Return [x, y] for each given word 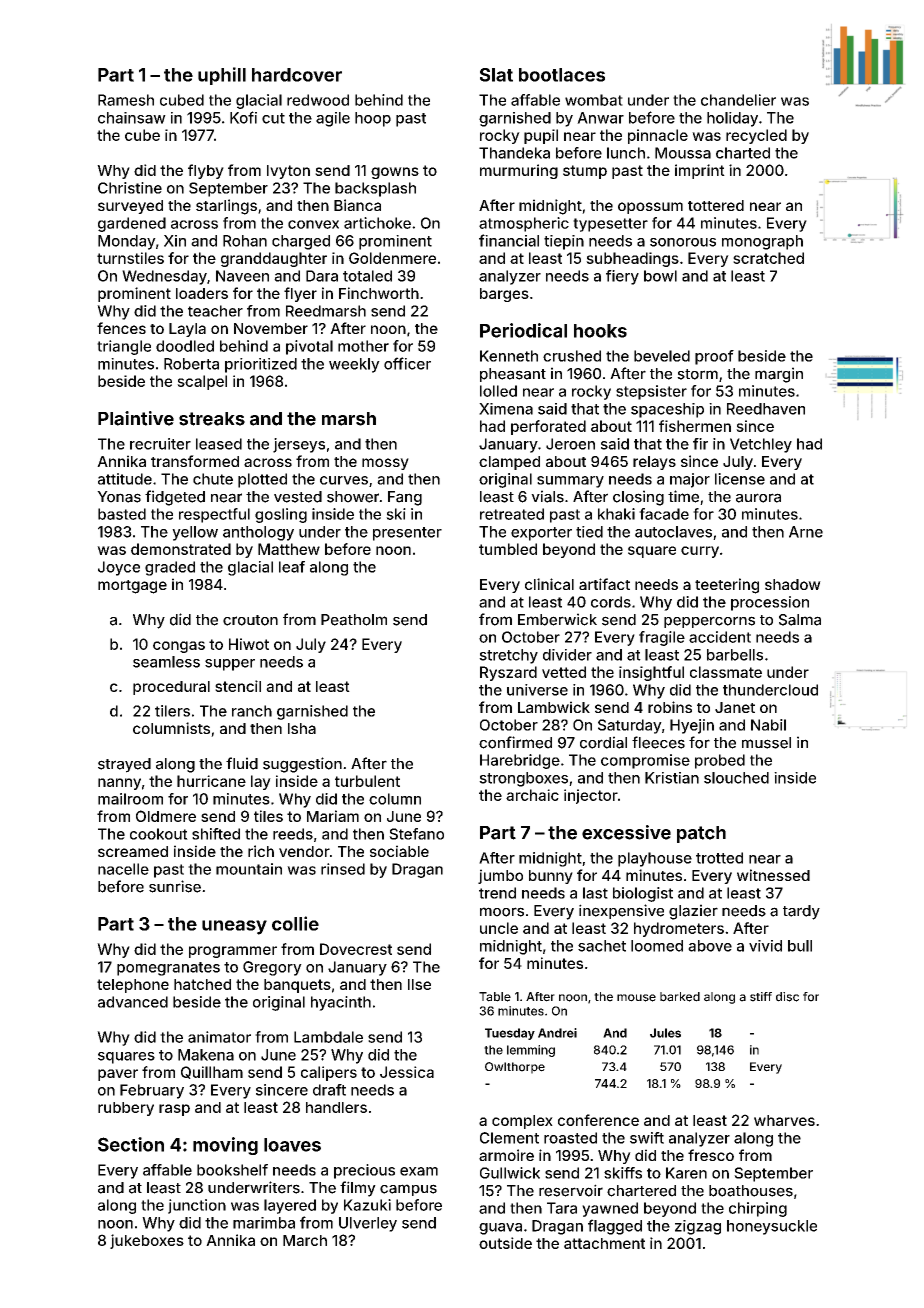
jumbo [500, 876]
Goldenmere [392, 258]
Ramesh [126, 100]
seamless [166, 662]
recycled [756, 136]
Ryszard [508, 673]
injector [591, 796]
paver [118, 1075]
